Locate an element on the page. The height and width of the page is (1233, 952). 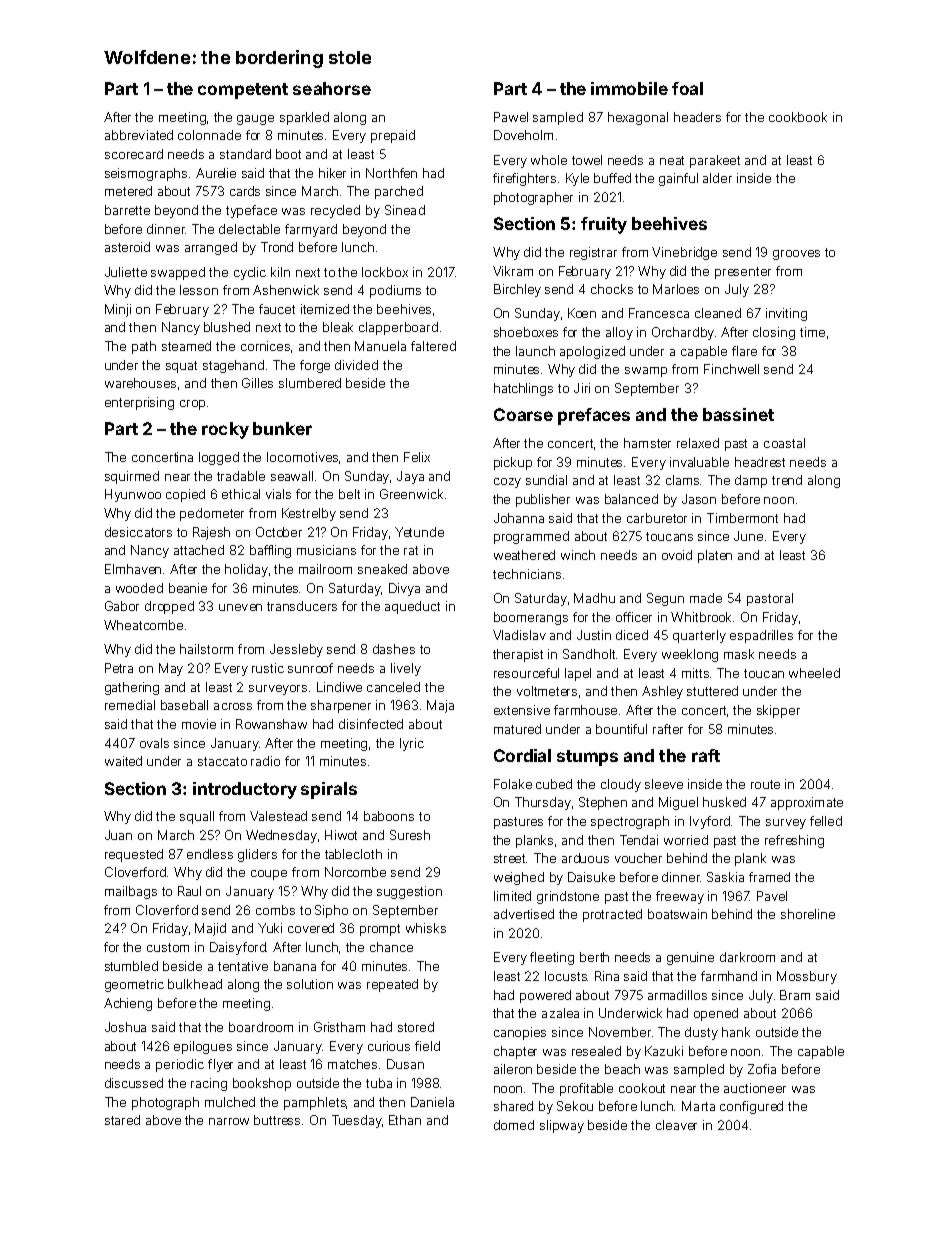
street is located at coordinates (510, 858).
